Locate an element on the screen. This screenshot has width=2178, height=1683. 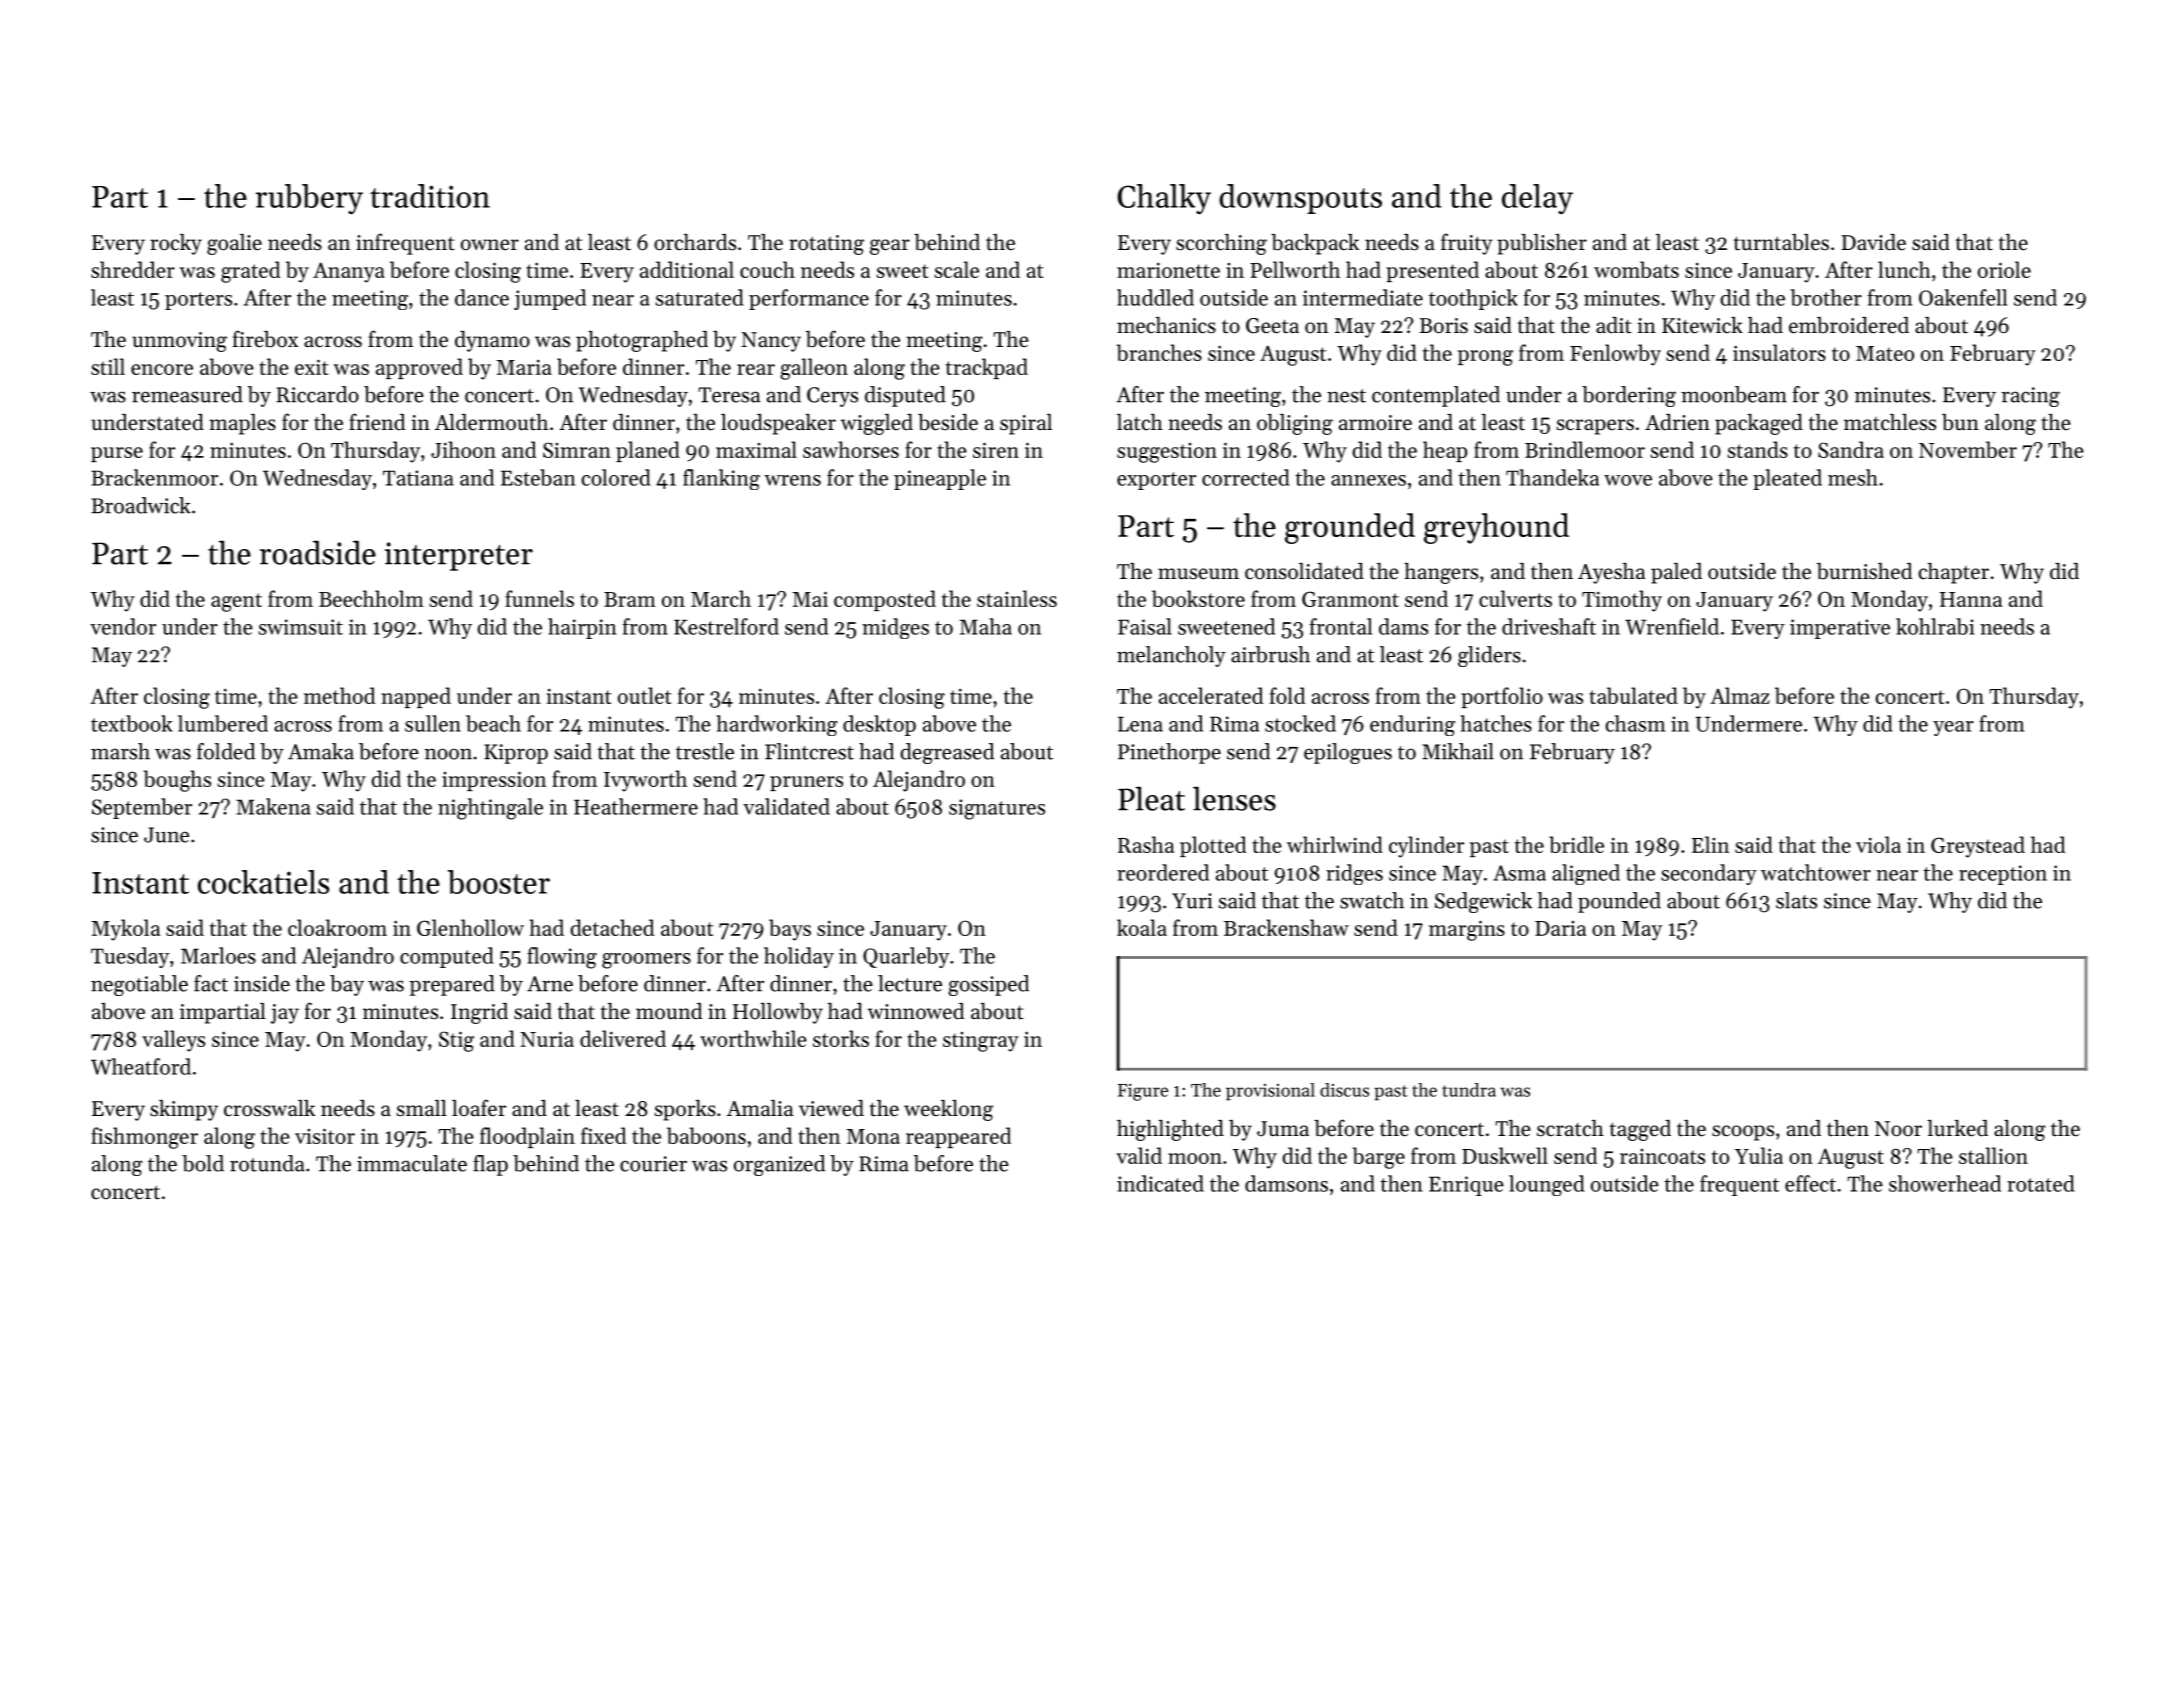
lecture is located at coordinates (910, 983).
